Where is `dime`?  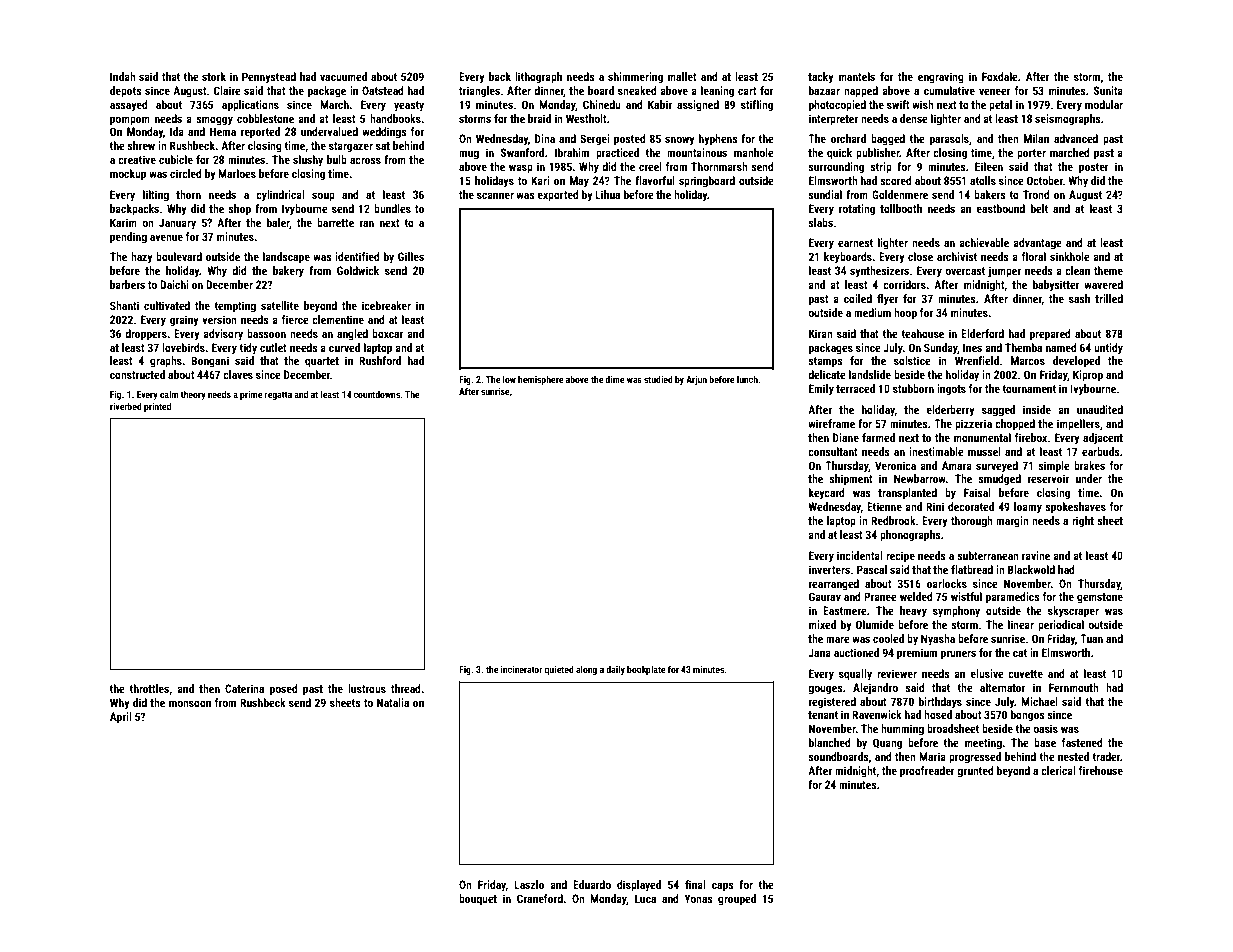
dime is located at coordinates (615, 379).
